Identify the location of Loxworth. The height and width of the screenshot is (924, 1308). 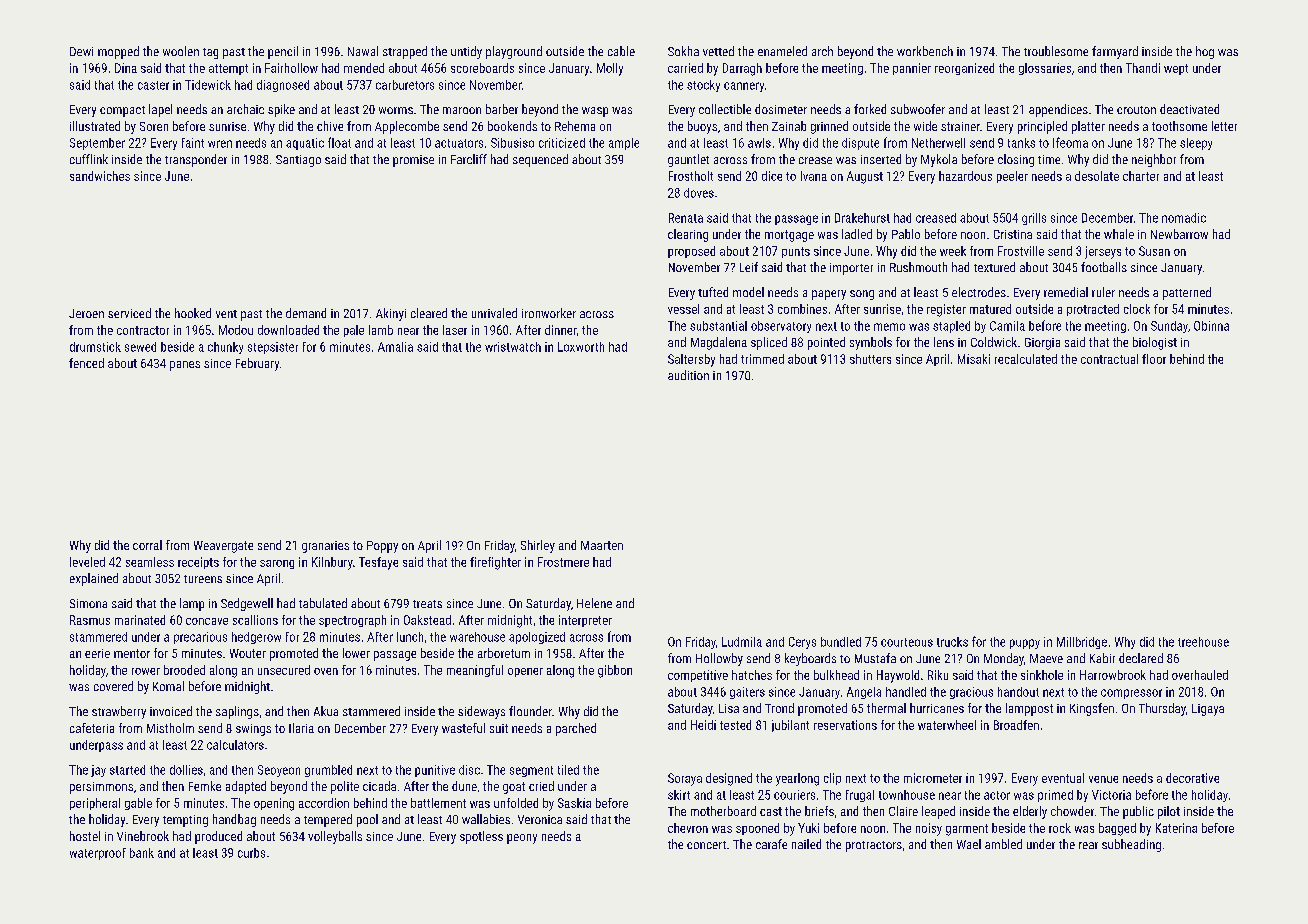
(581, 347).
